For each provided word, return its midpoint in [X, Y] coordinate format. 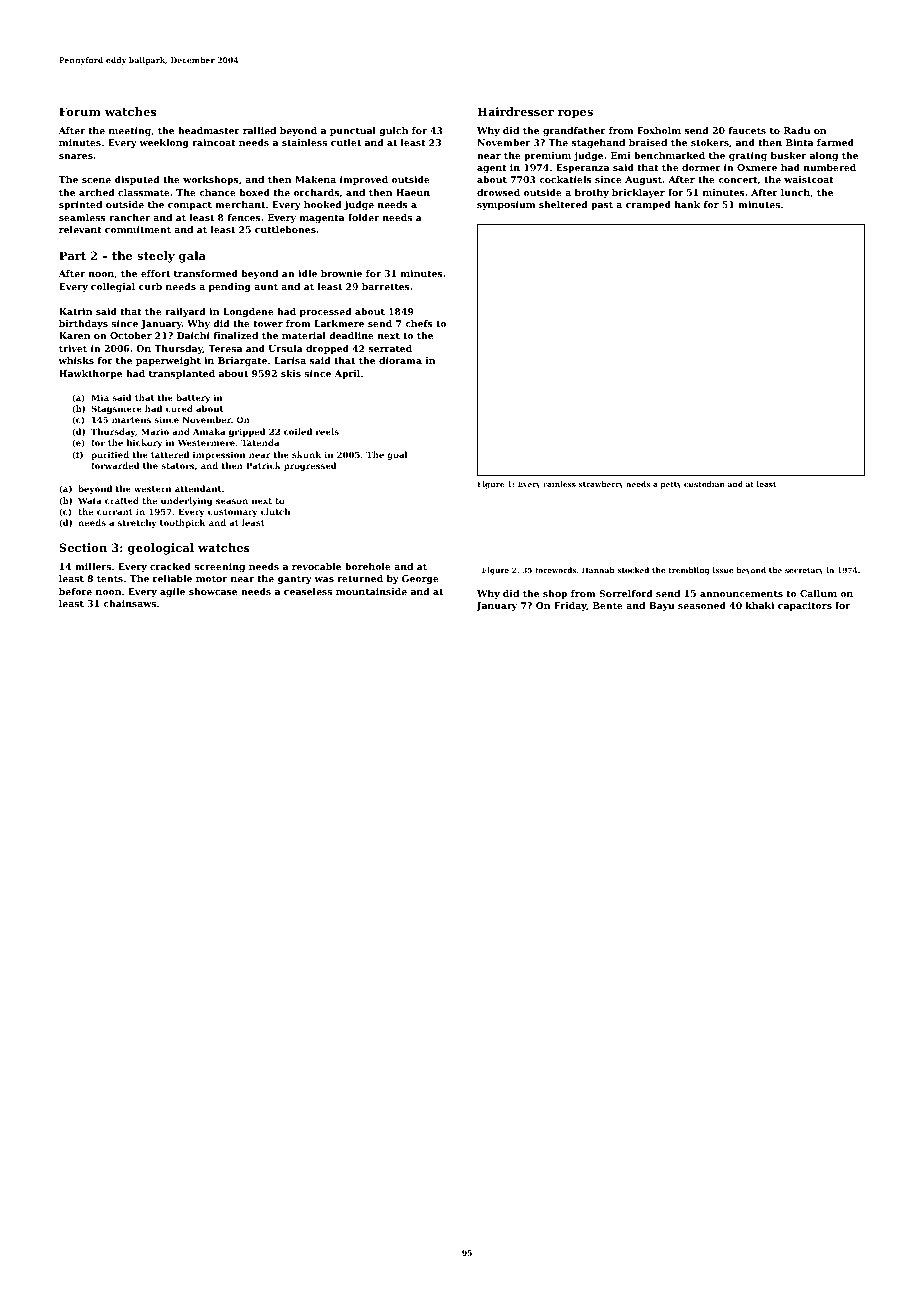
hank [687, 204]
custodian [704, 484]
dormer [701, 167]
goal [397, 455]
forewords [556, 570]
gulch [393, 131]
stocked [633, 570]
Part [72, 255]
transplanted [182, 374]
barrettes [386, 286]
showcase [213, 591]
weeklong [164, 143]
